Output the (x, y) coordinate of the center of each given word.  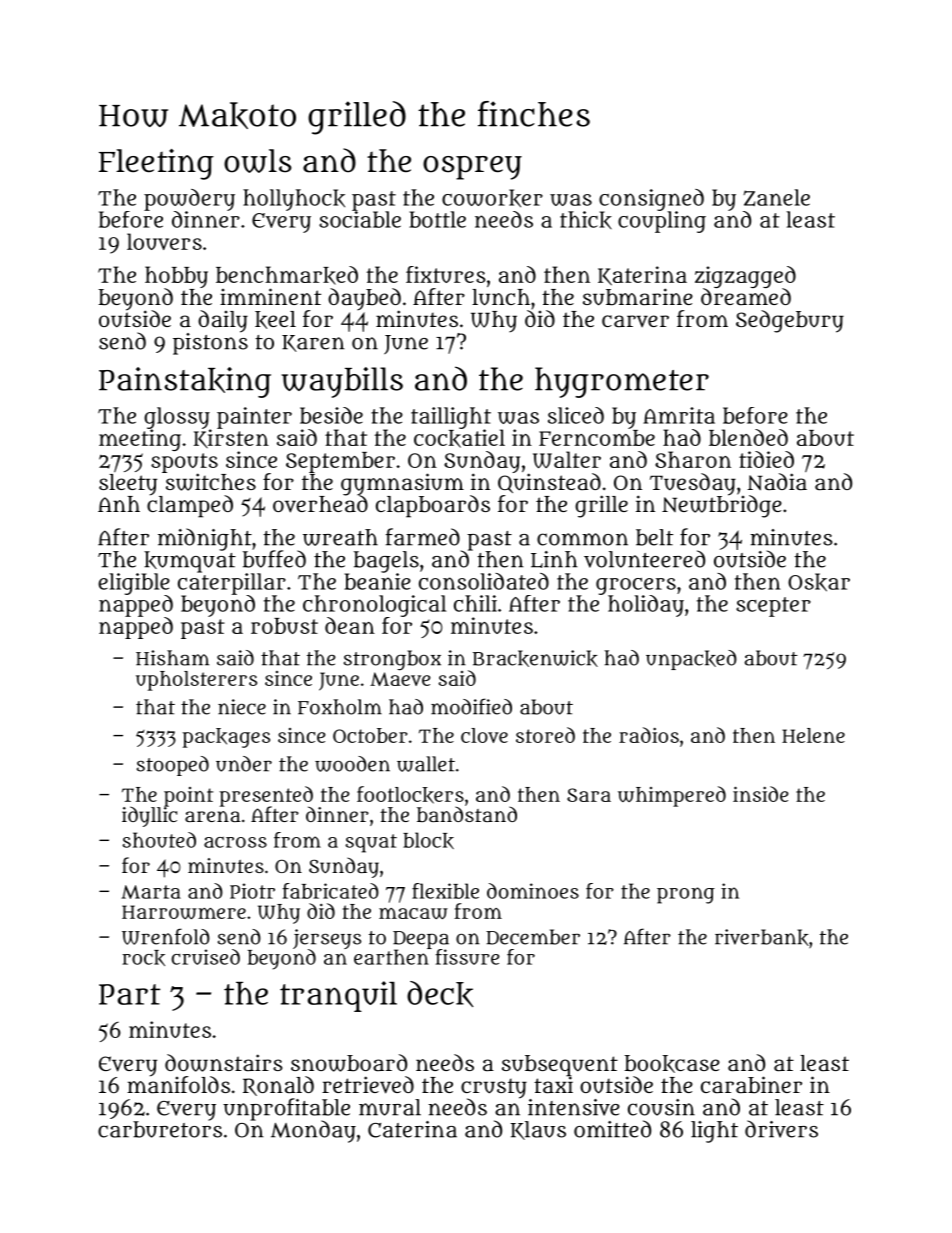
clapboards (433, 506)
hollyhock (294, 200)
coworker (492, 198)
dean (350, 625)
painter (254, 418)
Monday (313, 1131)
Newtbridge (722, 506)
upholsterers (196, 681)
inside (761, 794)
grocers (636, 586)
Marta (151, 892)
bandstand (467, 814)
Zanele (777, 197)
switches (211, 482)
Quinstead (549, 483)
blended (748, 437)
